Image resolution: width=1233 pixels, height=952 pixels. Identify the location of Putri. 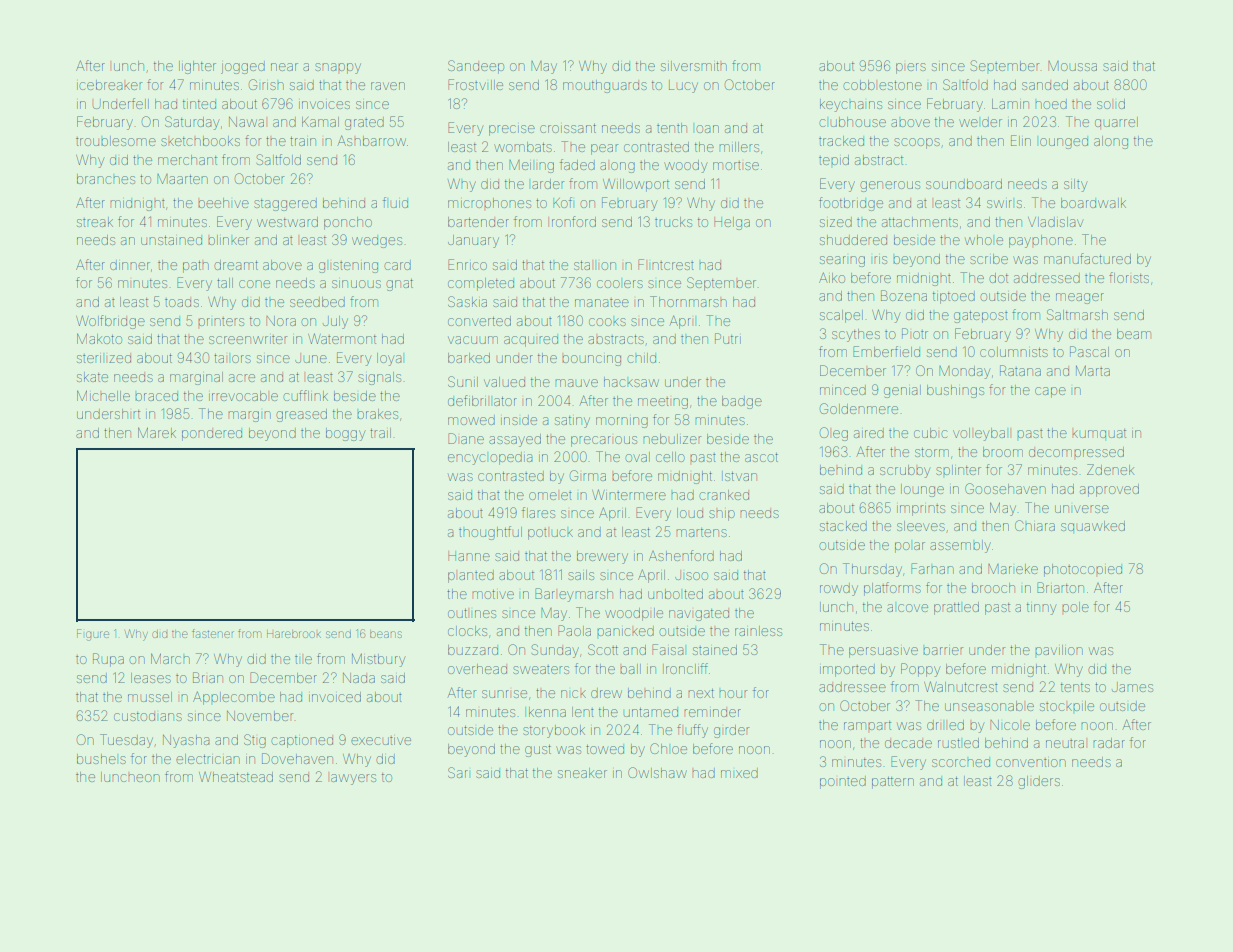
(728, 338).
